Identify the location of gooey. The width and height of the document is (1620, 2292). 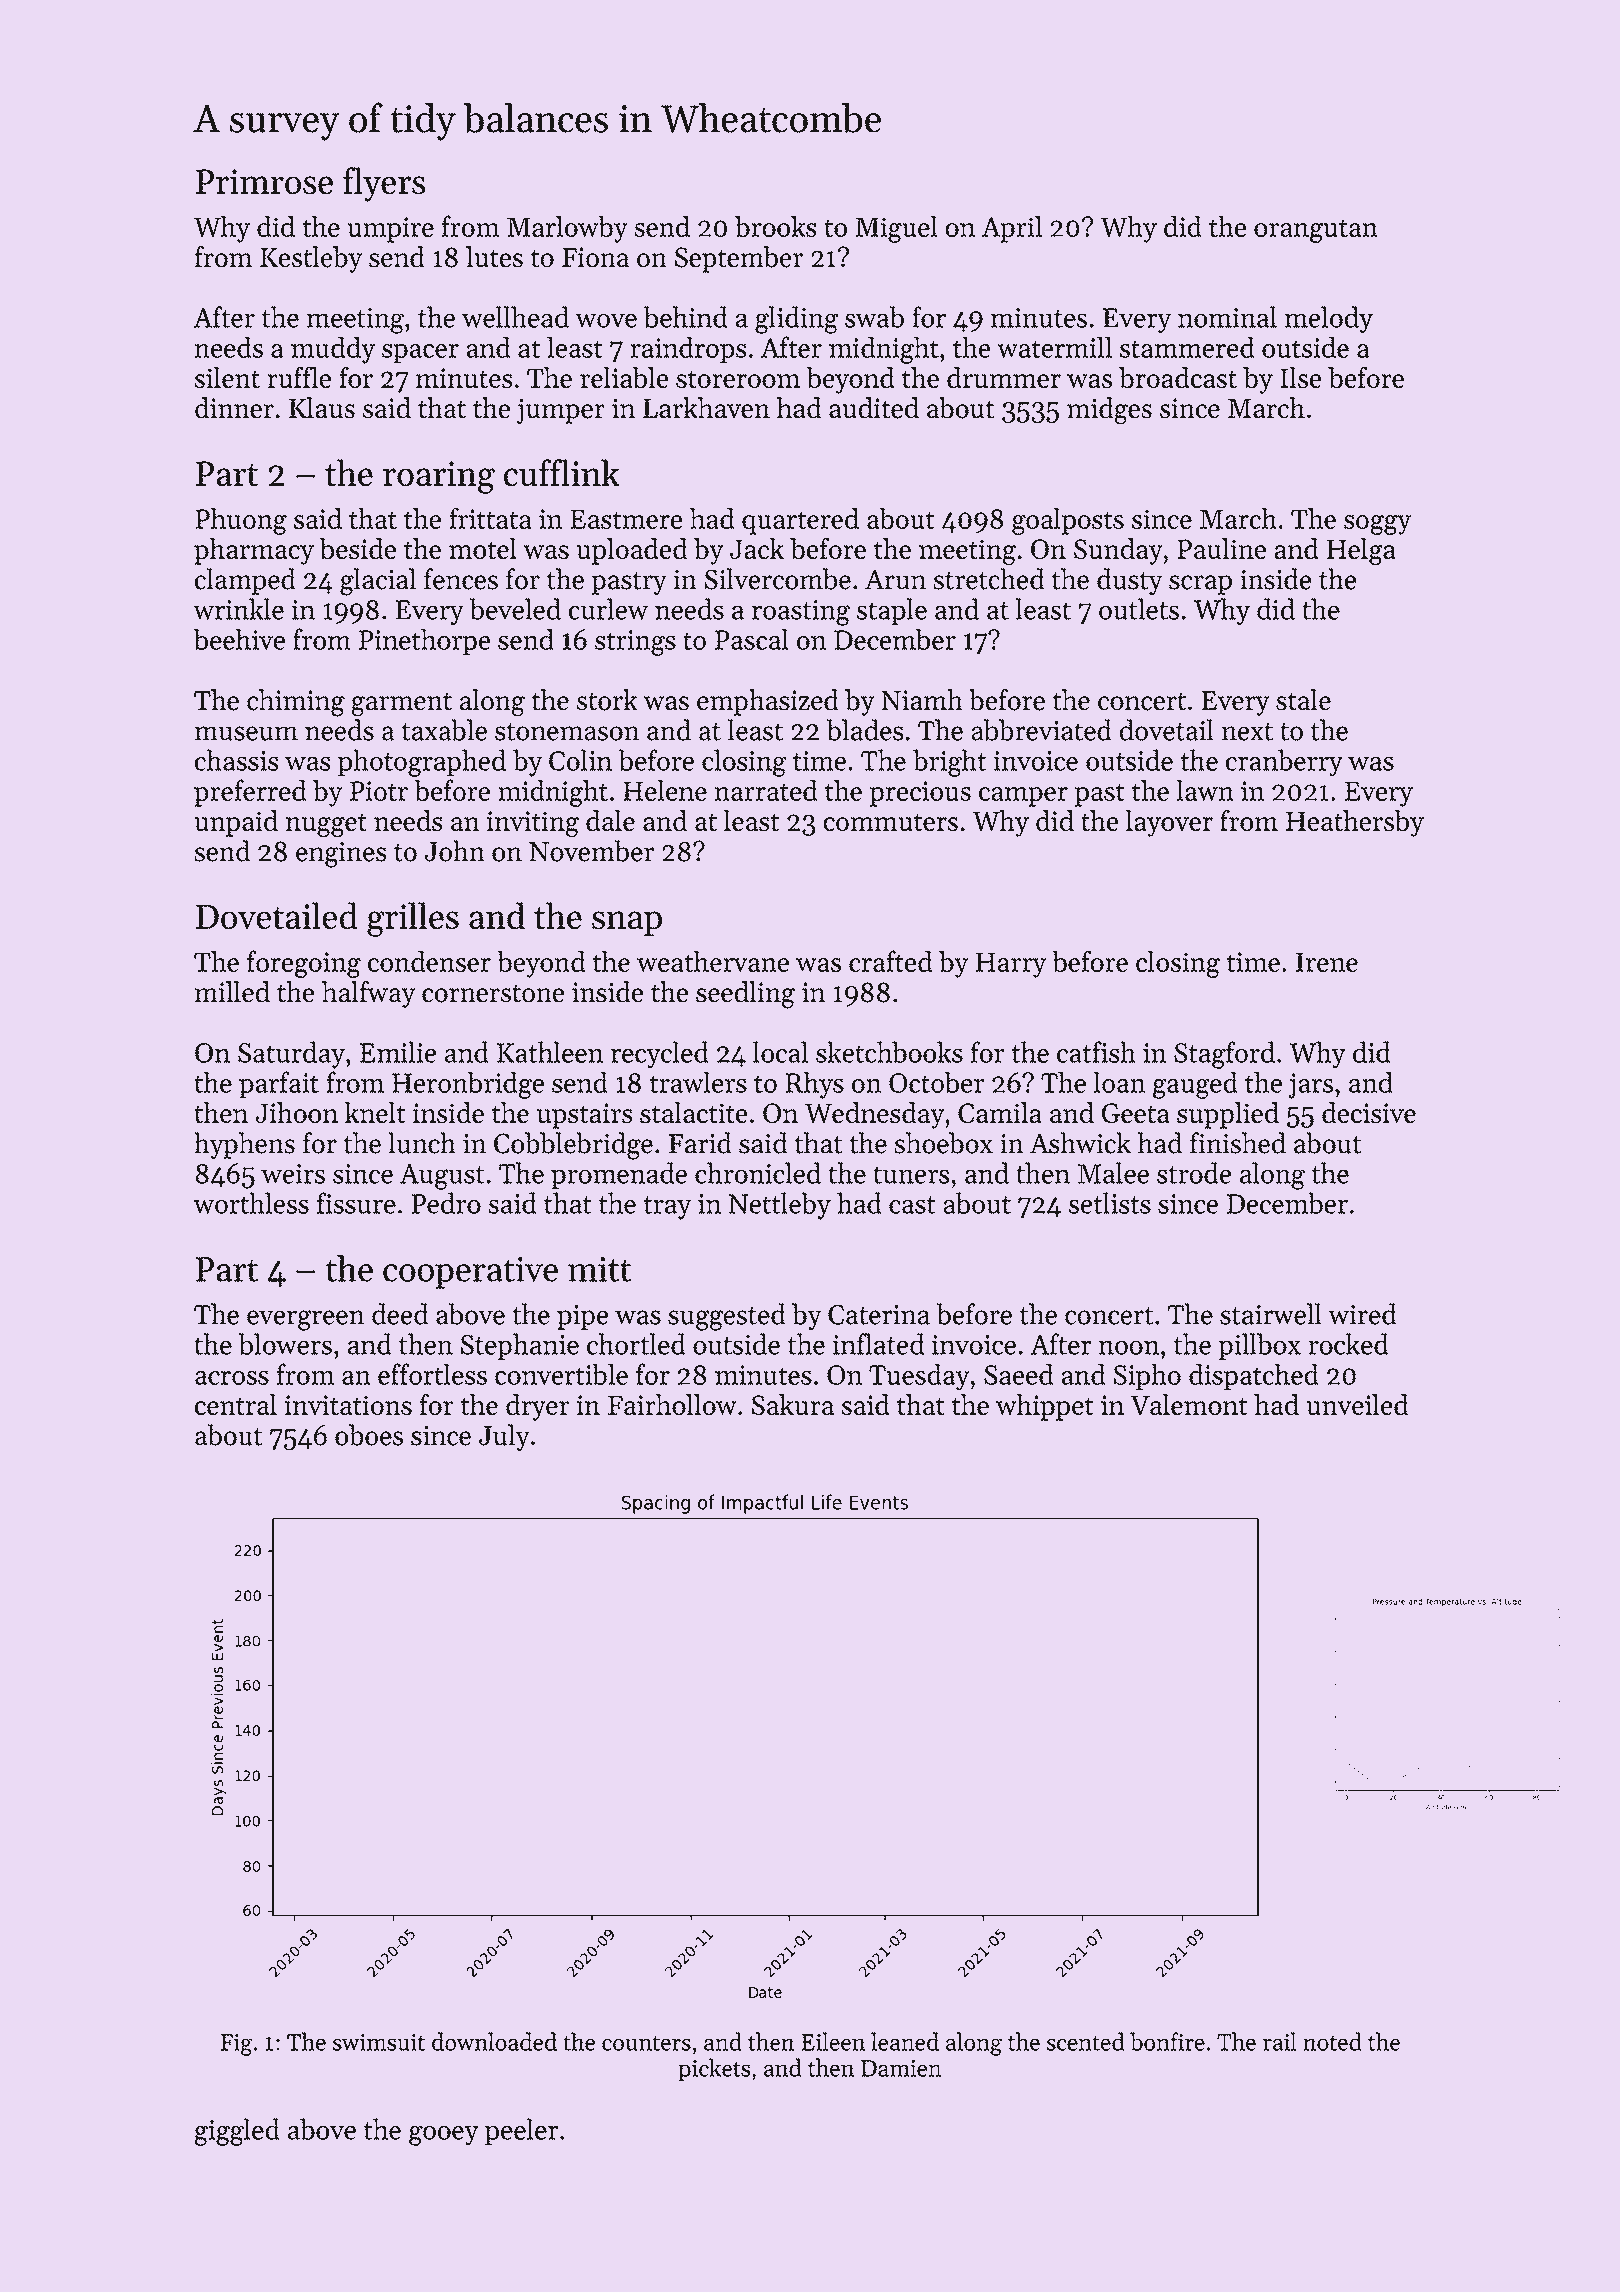
(444, 2136).
